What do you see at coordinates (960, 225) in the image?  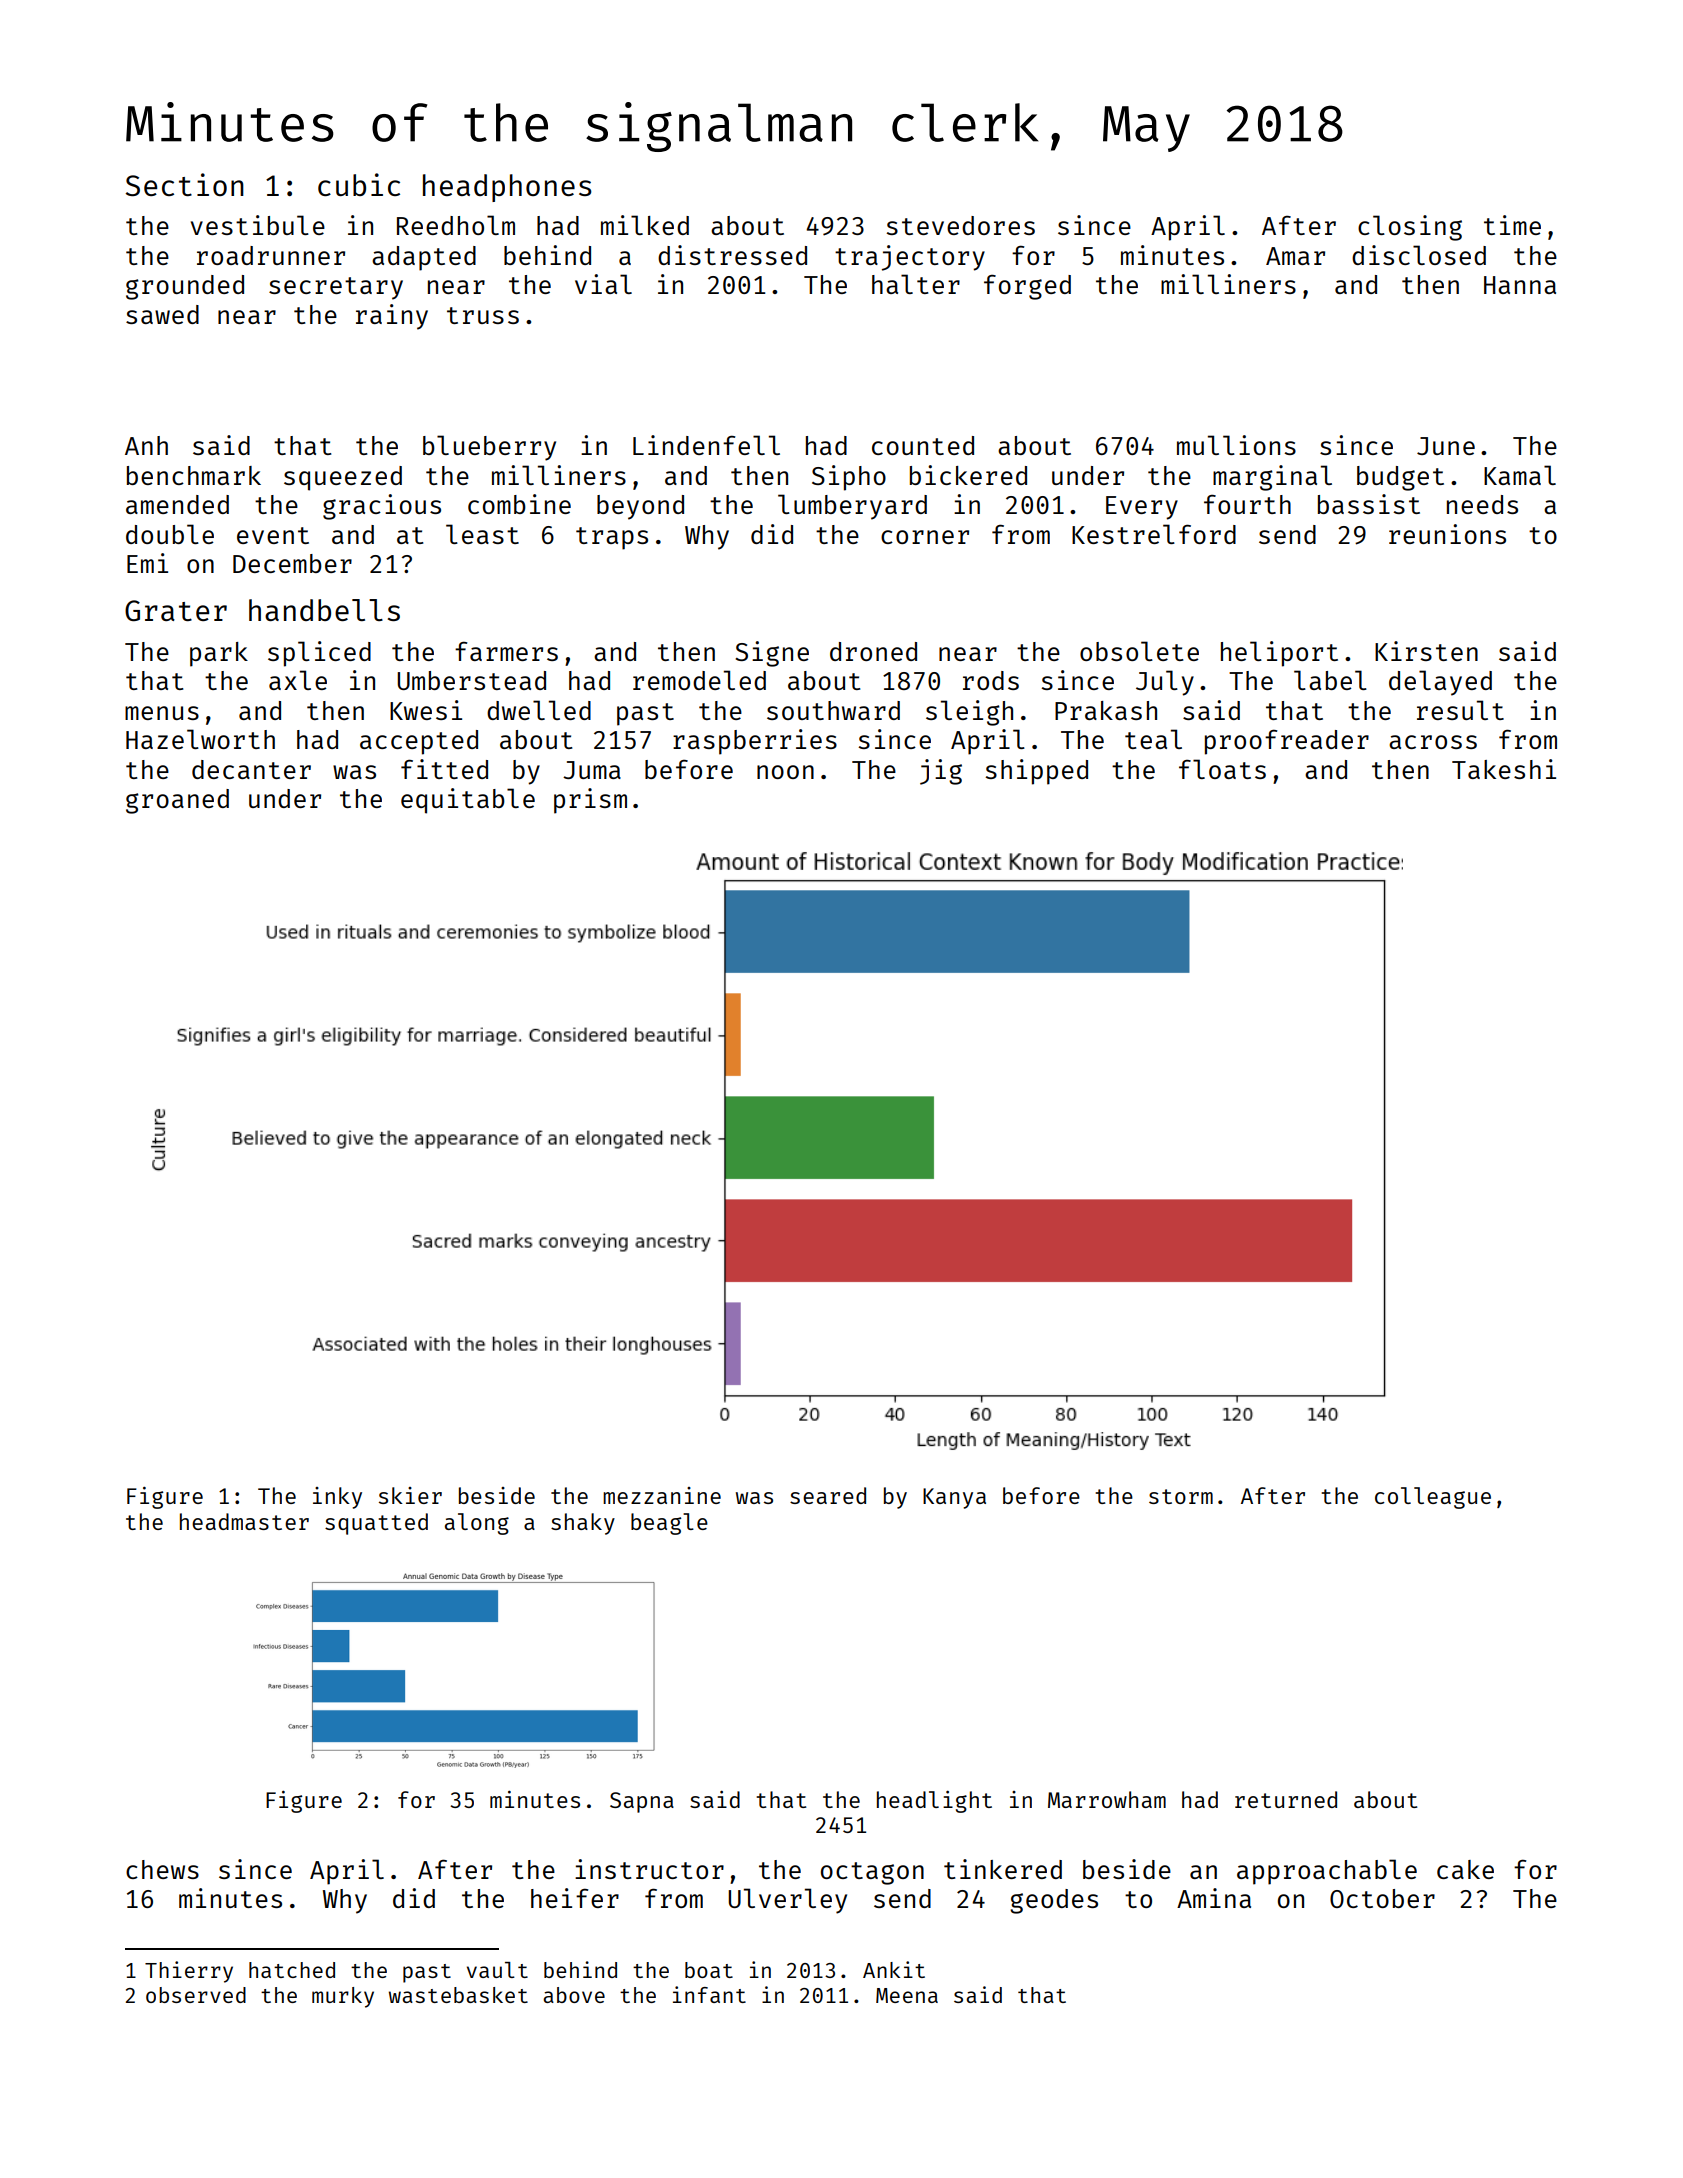 I see `stevedores` at bounding box center [960, 225].
